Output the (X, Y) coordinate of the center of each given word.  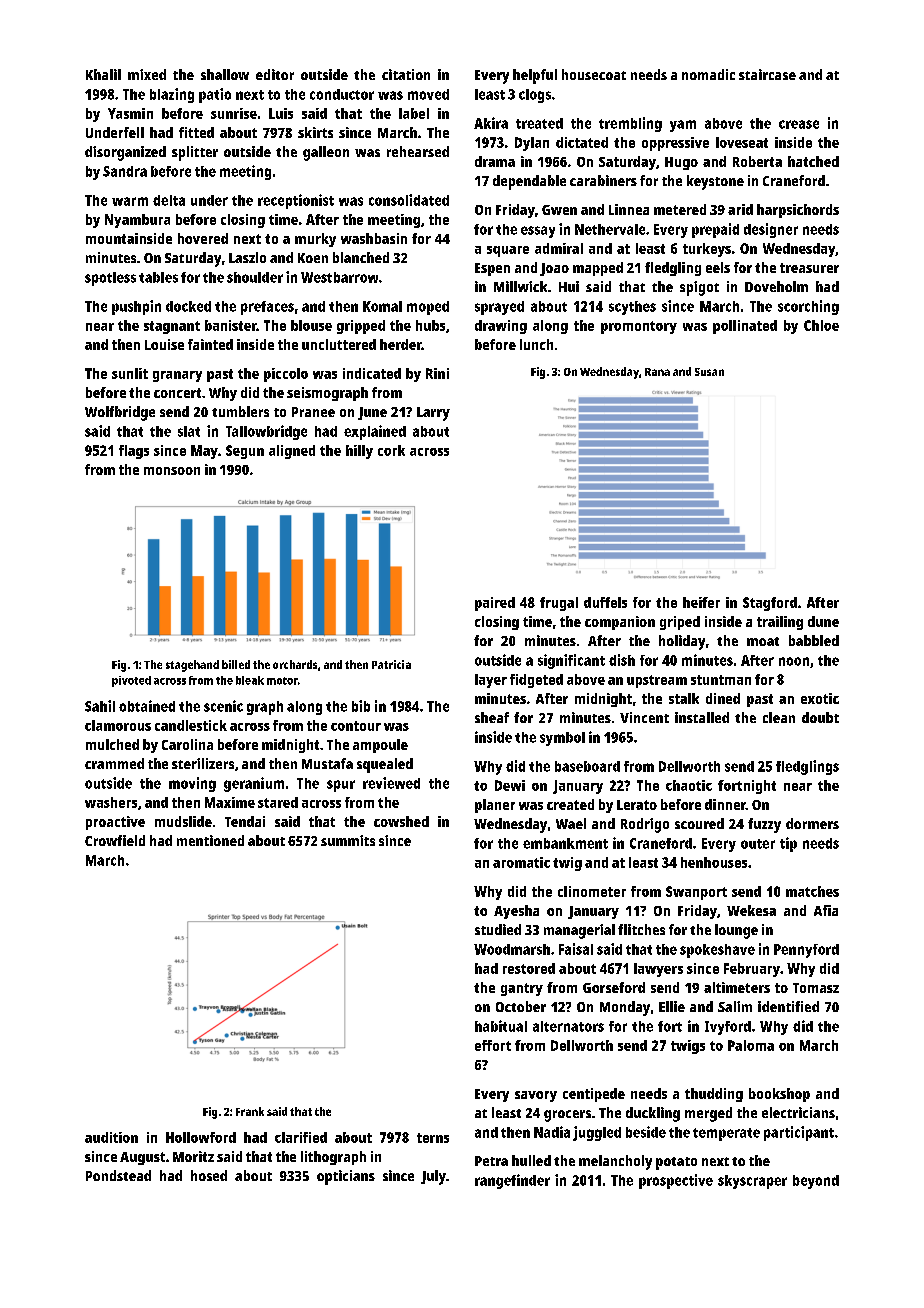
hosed (209, 1175)
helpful (535, 76)
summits (348, 840)
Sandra (125, 171)
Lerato (637, 805)
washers (111, 802)
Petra (491, 1161)
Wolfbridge (120, 413)
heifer (701, 602)
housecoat (594, 74)
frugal (559, 604)
